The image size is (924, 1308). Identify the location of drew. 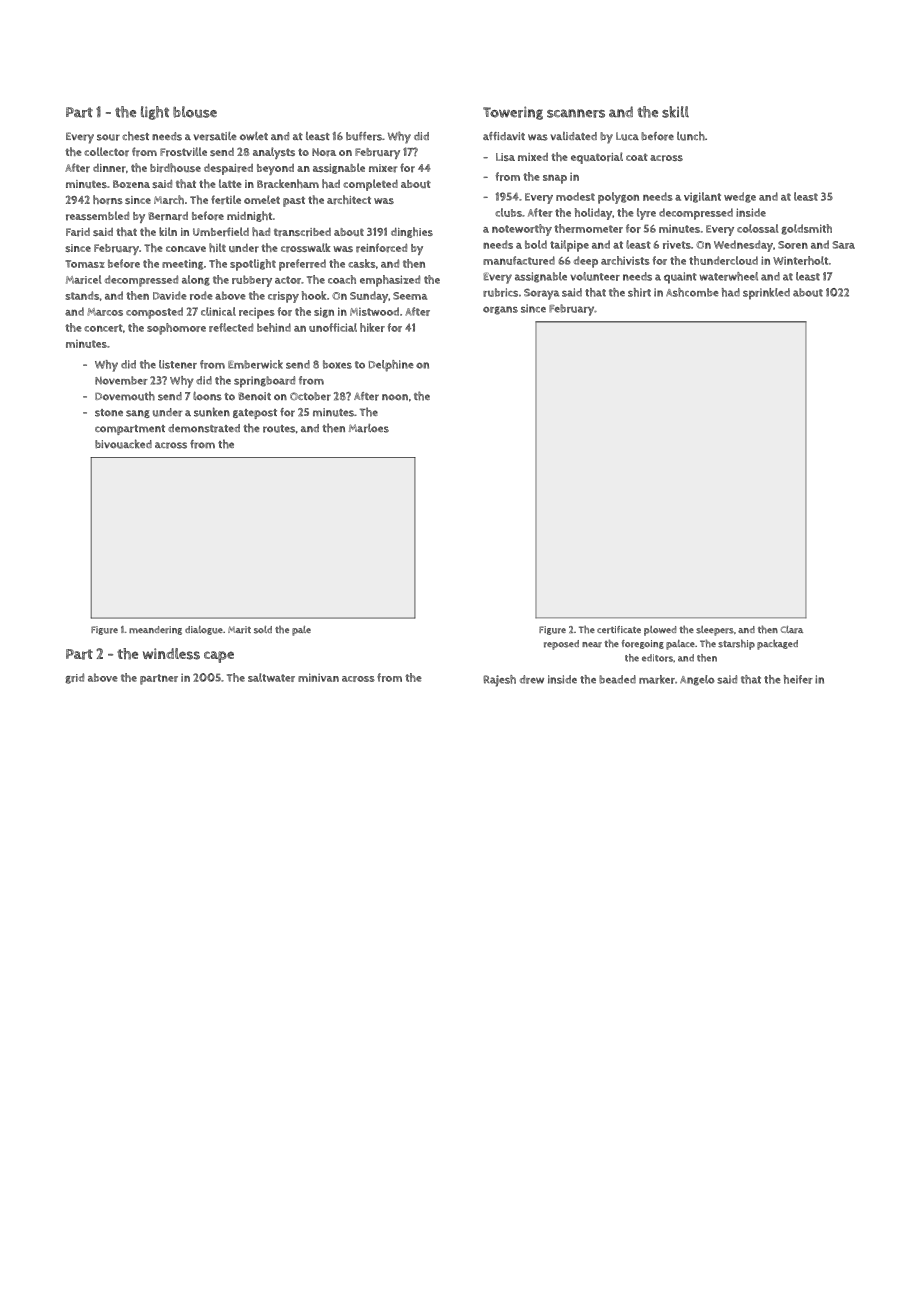
(532, 679).
